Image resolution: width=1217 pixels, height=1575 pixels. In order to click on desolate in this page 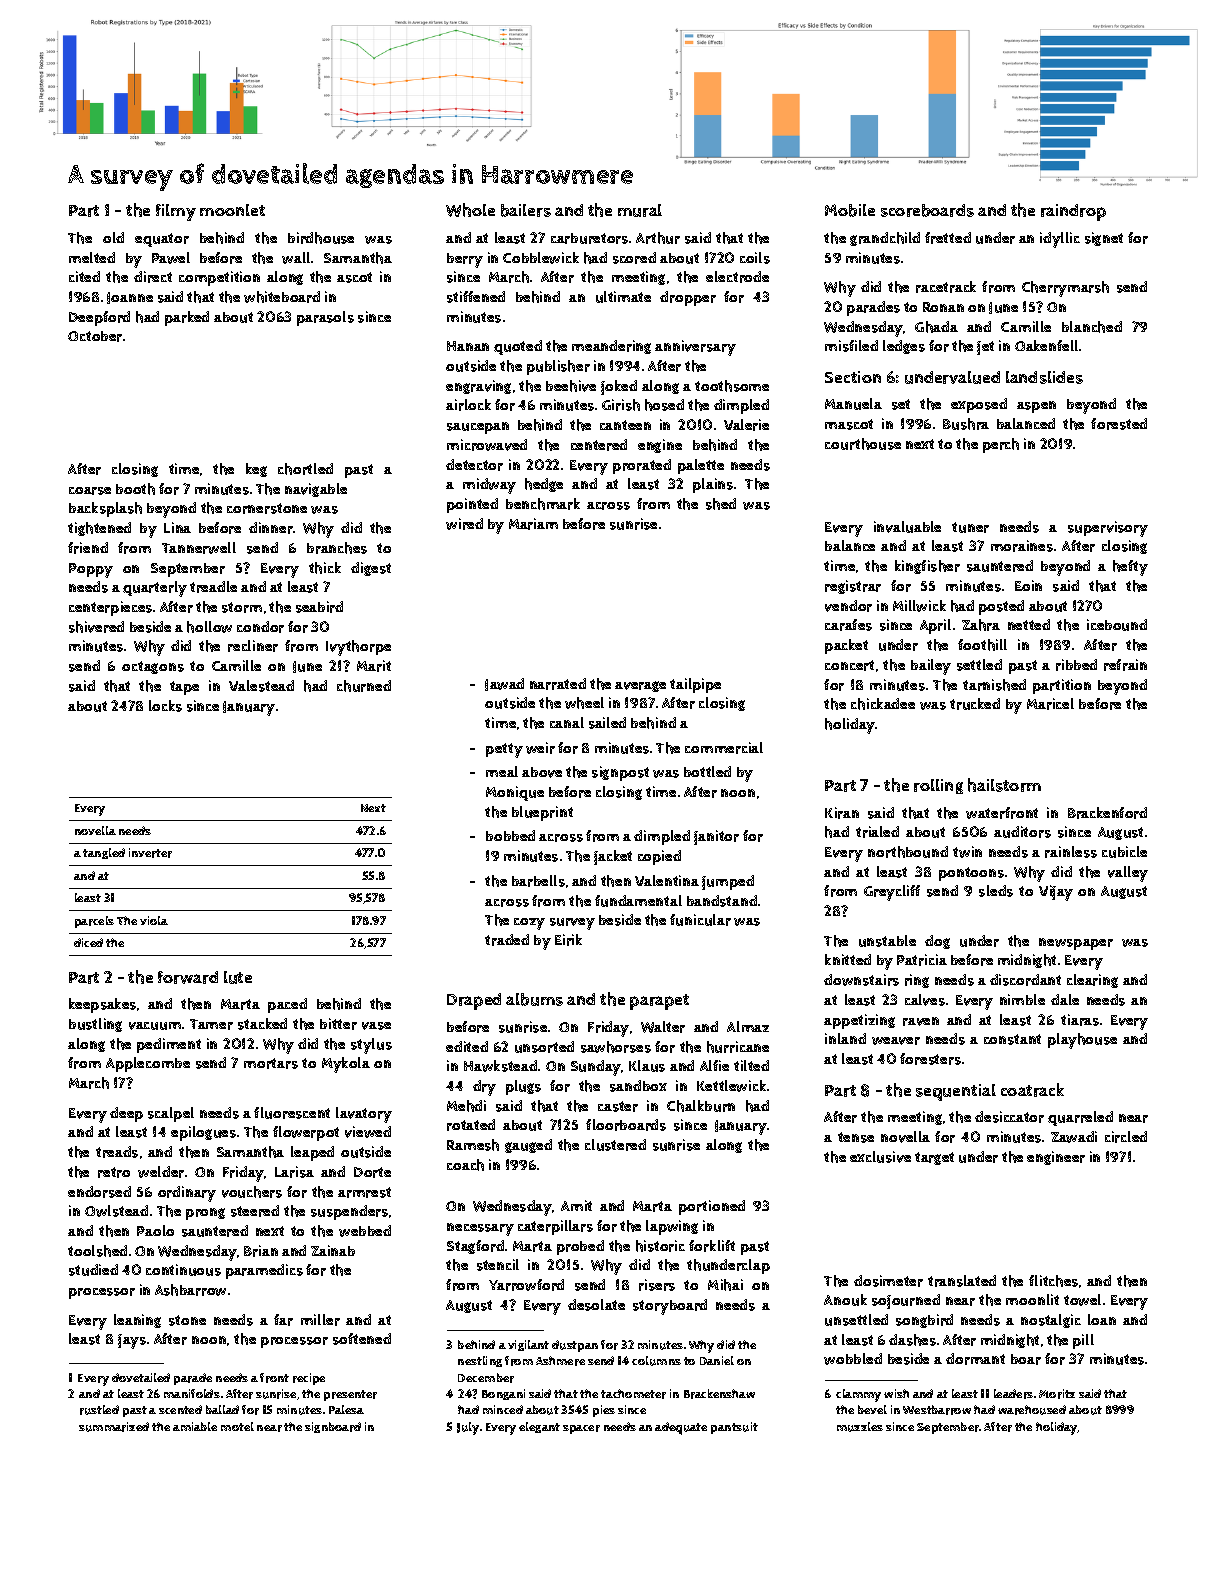, I will do `click(596, 1305)`.
